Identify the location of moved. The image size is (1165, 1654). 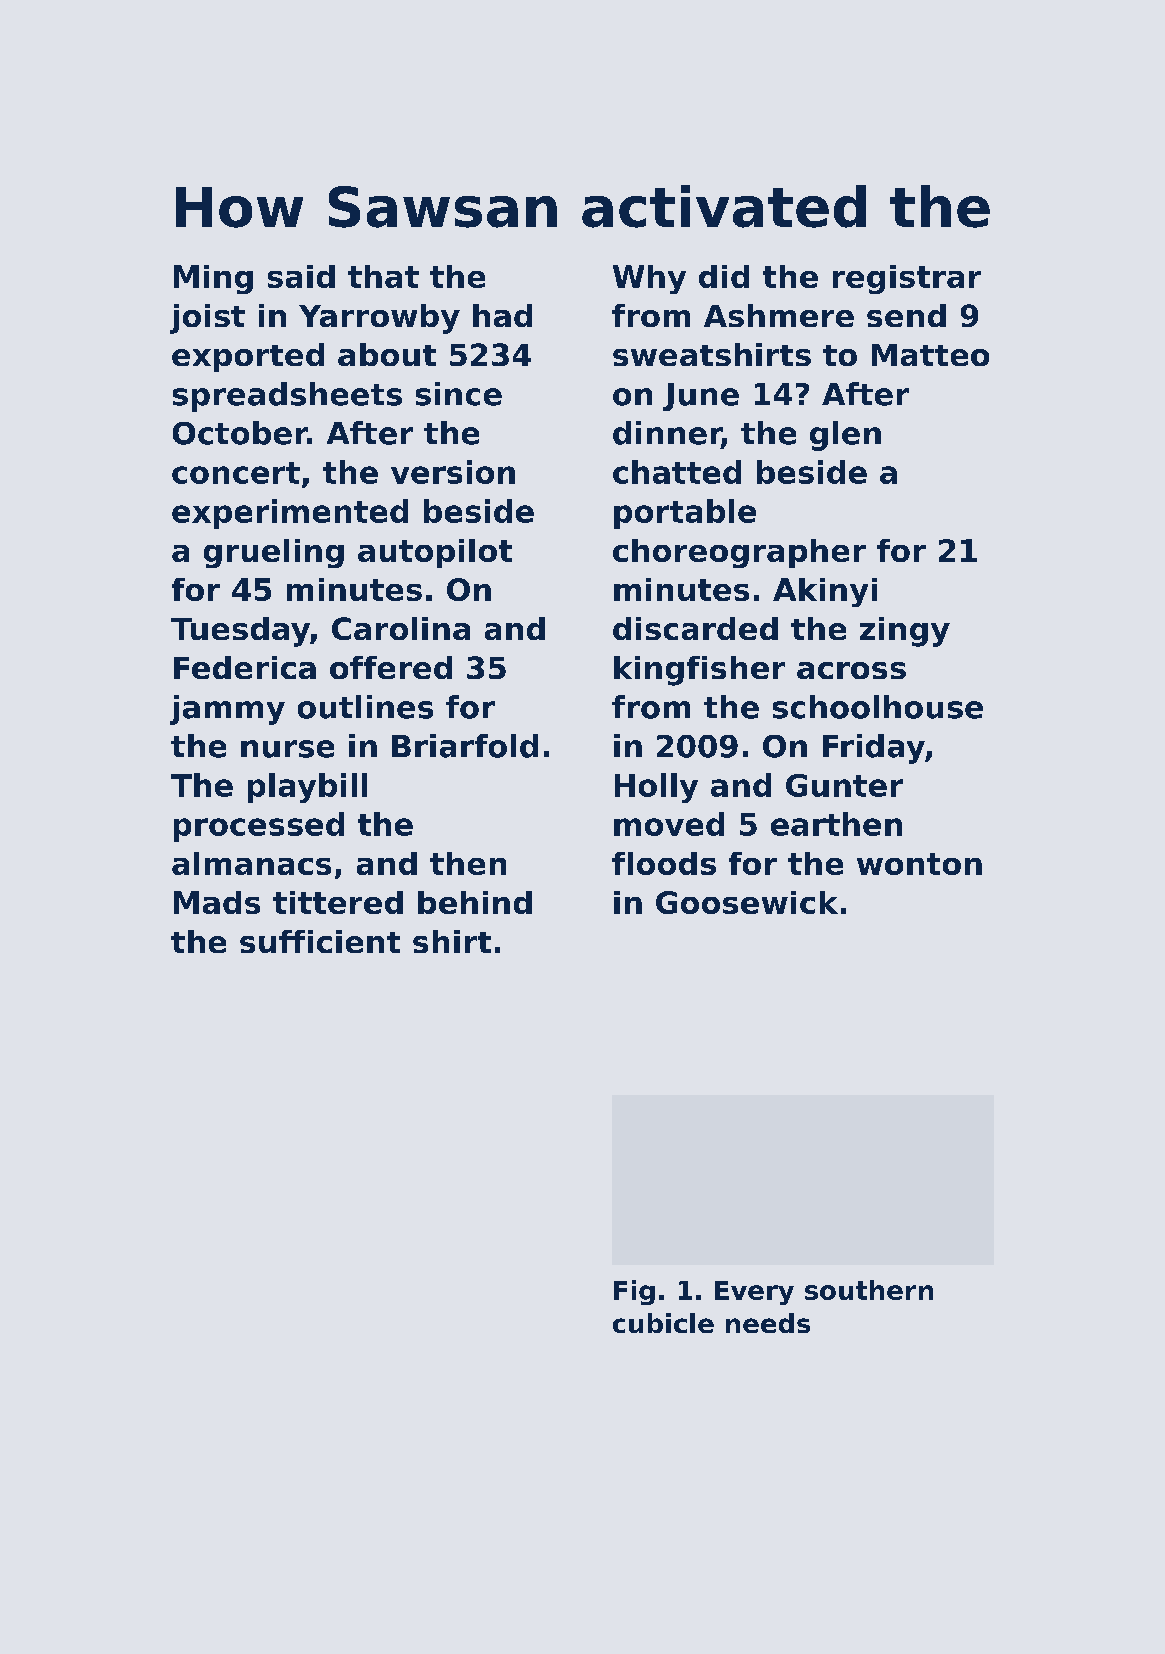
(669, 824).
